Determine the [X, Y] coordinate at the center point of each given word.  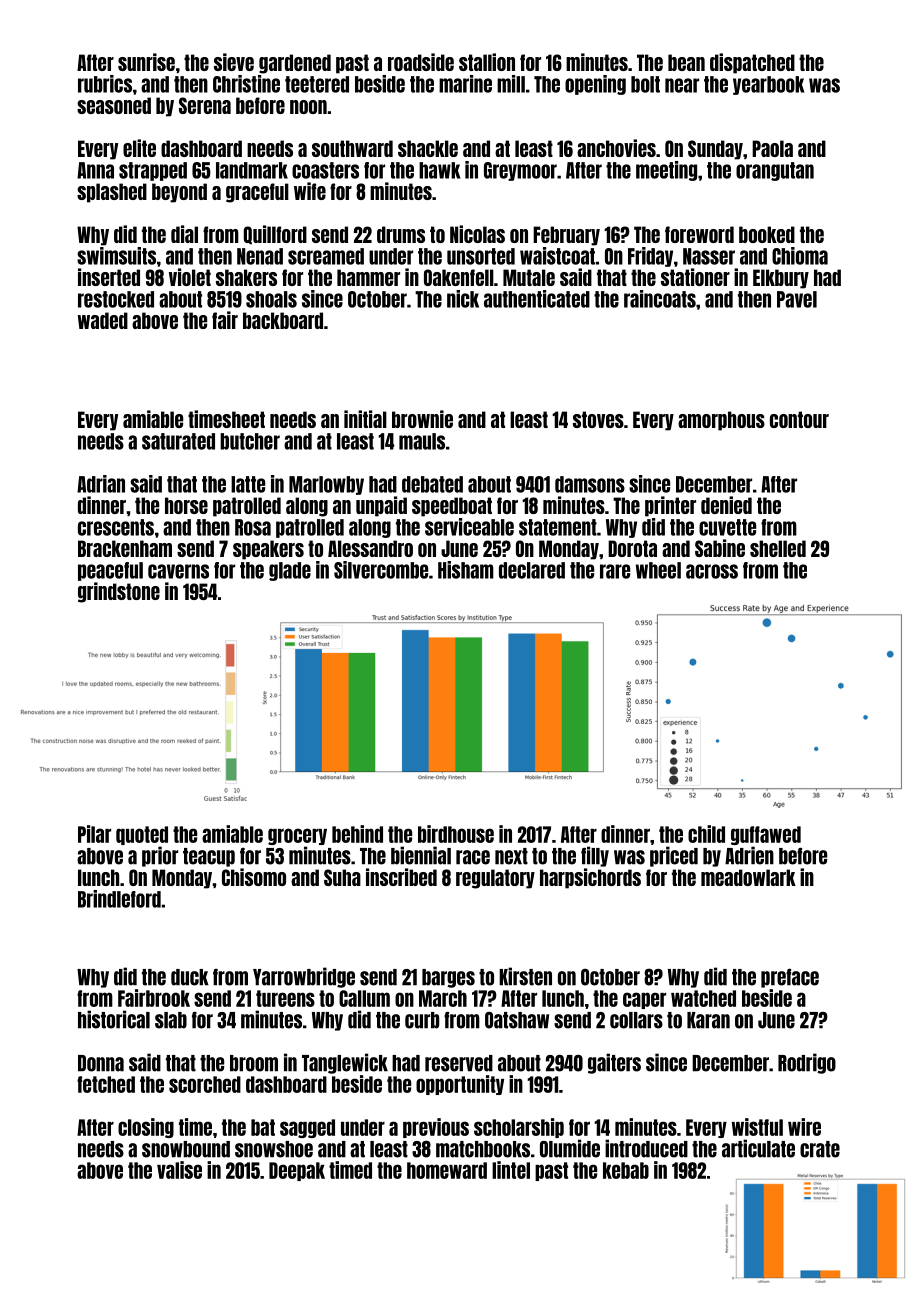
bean [686, 62]
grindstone [119, 592]
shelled [778, 548]
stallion [487, 62]
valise [179, 1170]
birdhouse [456, 834]
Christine [246, 84]
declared [532, 570]
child [706, 834]
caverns [178, 571]
